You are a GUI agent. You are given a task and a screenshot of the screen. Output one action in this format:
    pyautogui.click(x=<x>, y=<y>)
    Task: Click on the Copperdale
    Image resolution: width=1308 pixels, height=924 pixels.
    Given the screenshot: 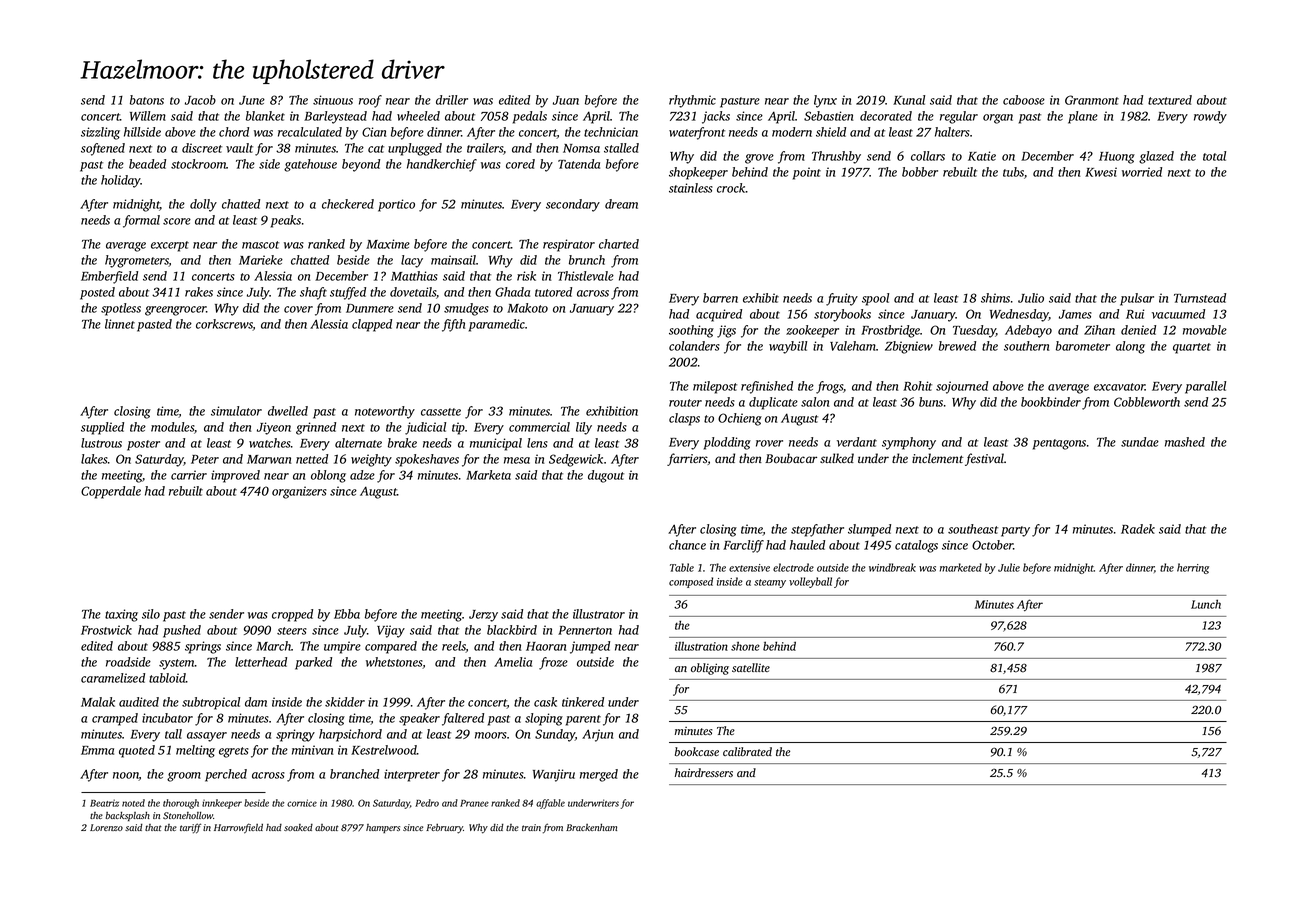 What is the action you would take?
    pyautogui.click(x=111, y=492)
